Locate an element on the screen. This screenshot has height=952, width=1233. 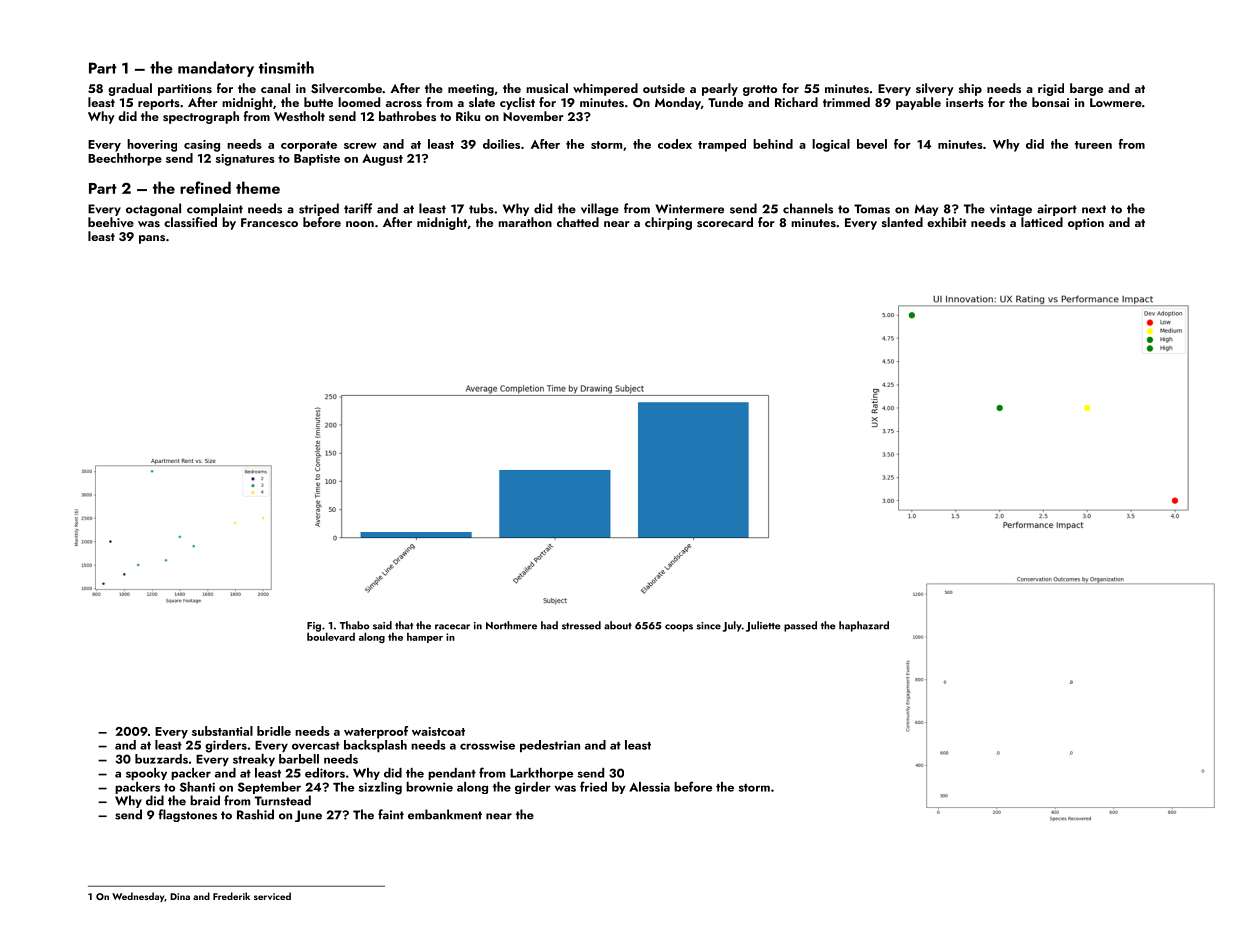
pans is located at coordinates (152, 239).
